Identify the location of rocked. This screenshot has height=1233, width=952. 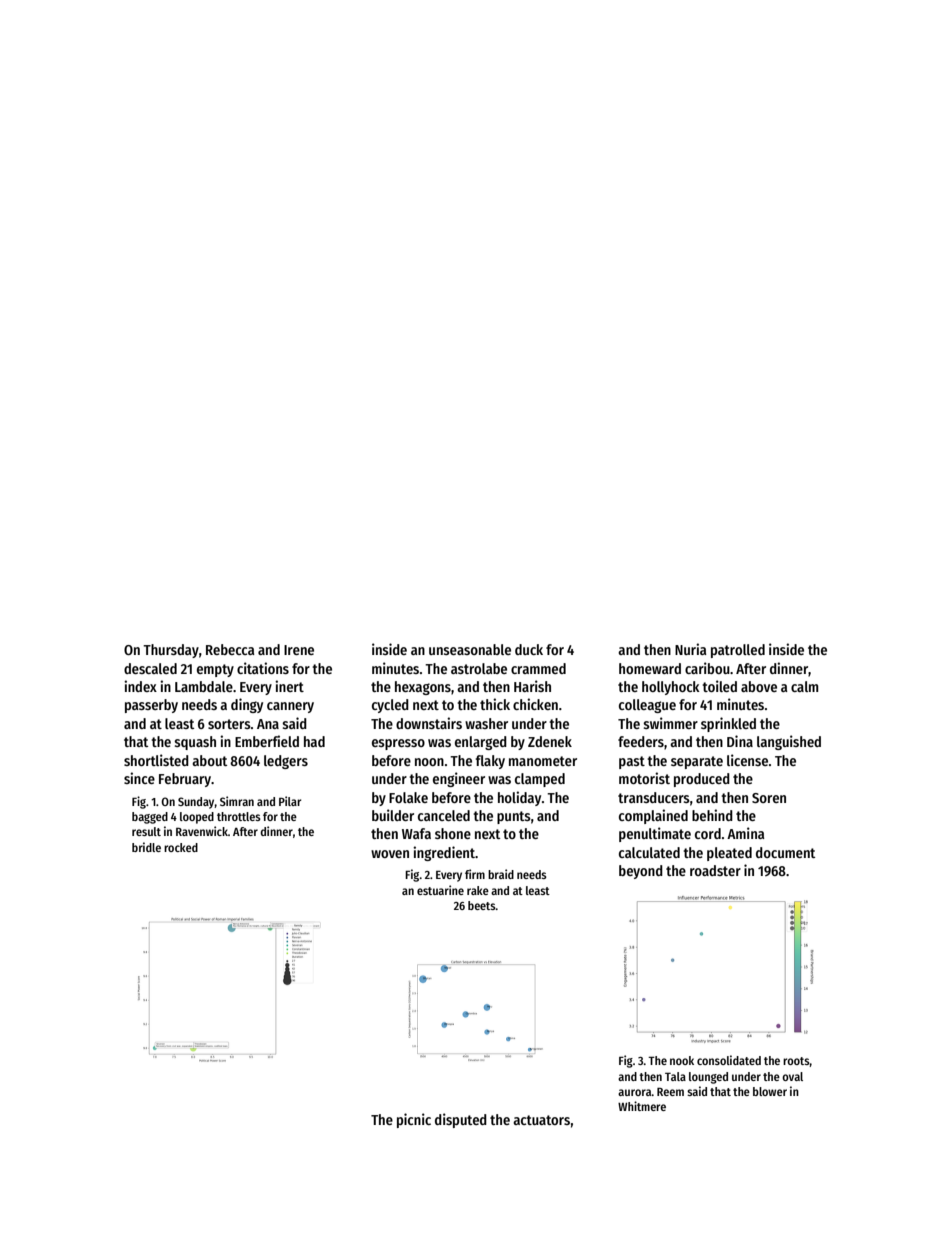
(181, 847).
